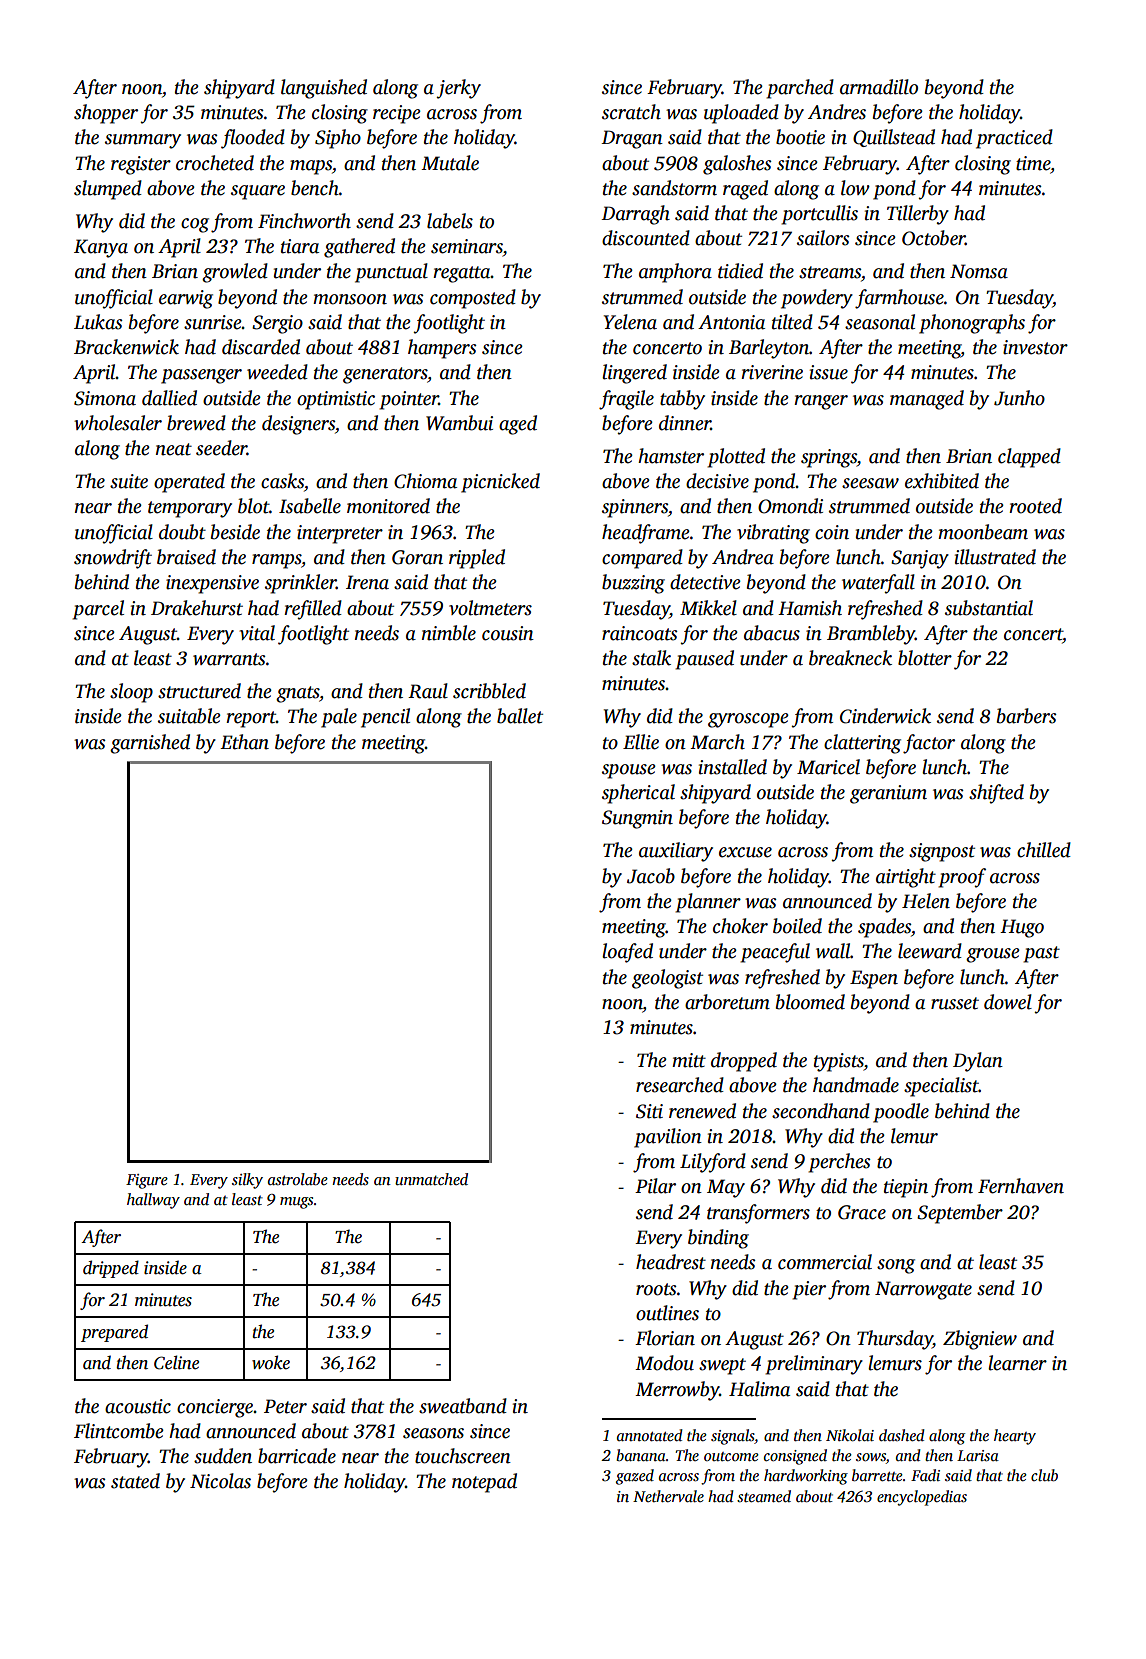 Image resolution: width=1146 pixels, height=1659 pixels. What do you see at coordinates (450, 163) in the screenshot?
I see `Mutale` at bounding box center [450, 163].
